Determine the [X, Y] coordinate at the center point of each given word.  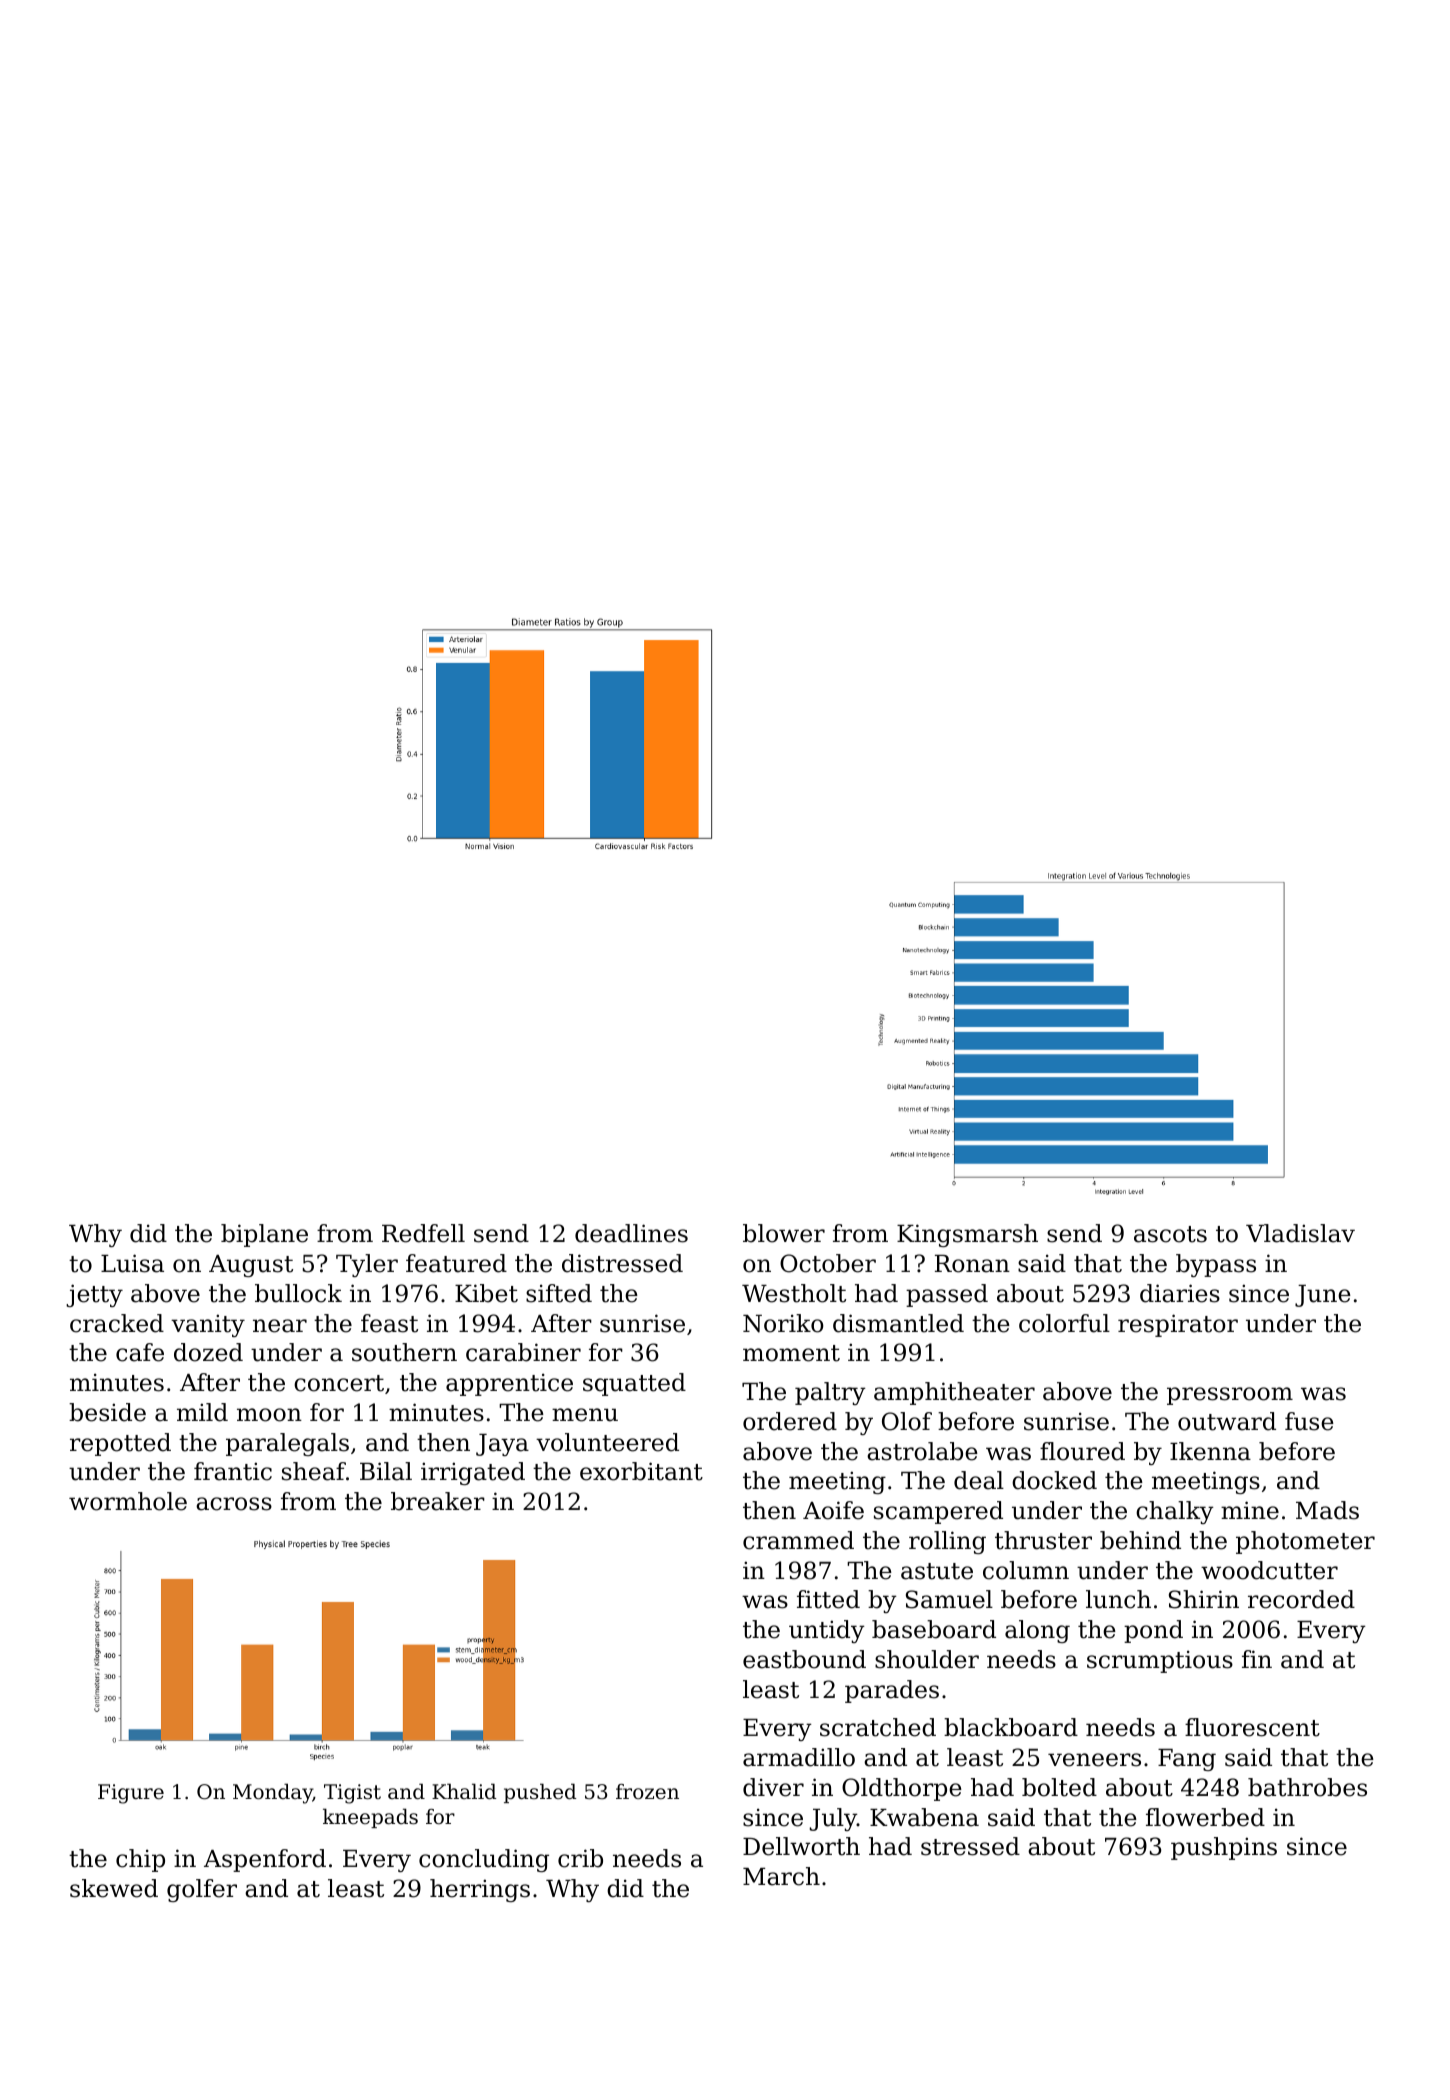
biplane [264, 1235]
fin [1257, 1659]
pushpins [1224, 1848]
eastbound [804, 1659]
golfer [202, 1890]
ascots [1170, 1234]
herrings [480, 1890]
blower [784, 1233]
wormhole [128, 1501]
